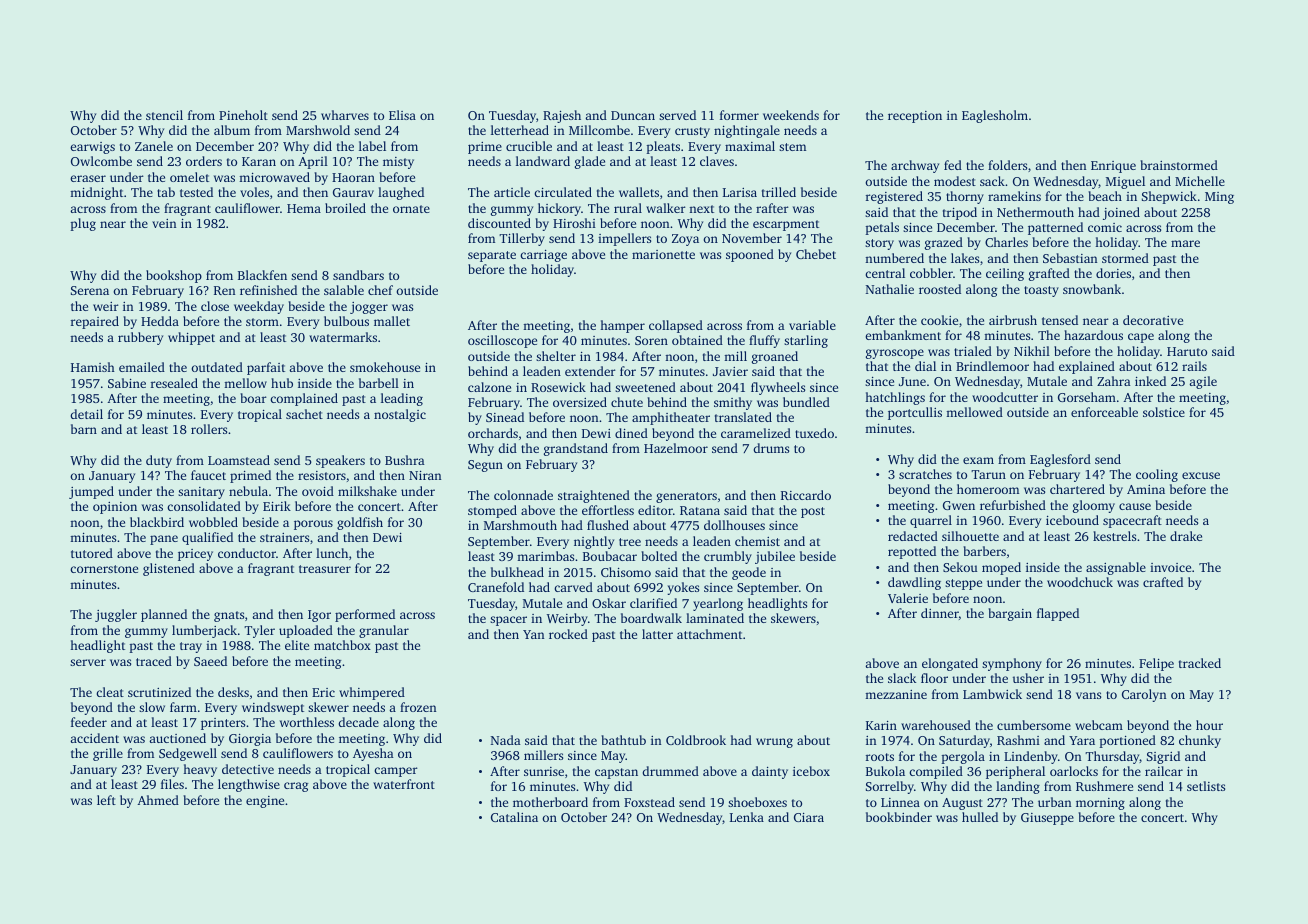 This page has height=924, width=1308. I want to click on enforceable, so click(1104, 412).
